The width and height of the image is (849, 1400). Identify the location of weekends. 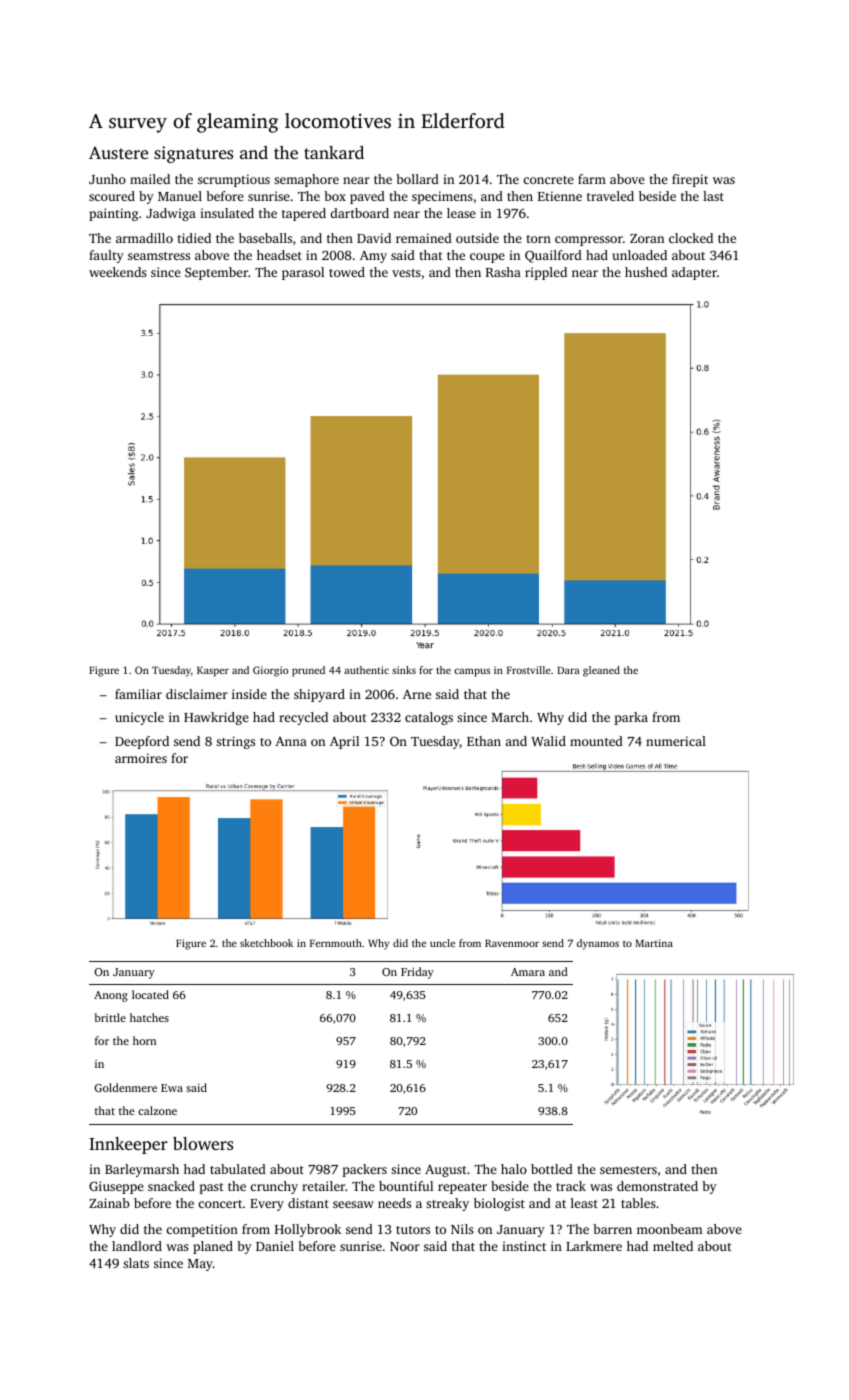
(118, 272).
